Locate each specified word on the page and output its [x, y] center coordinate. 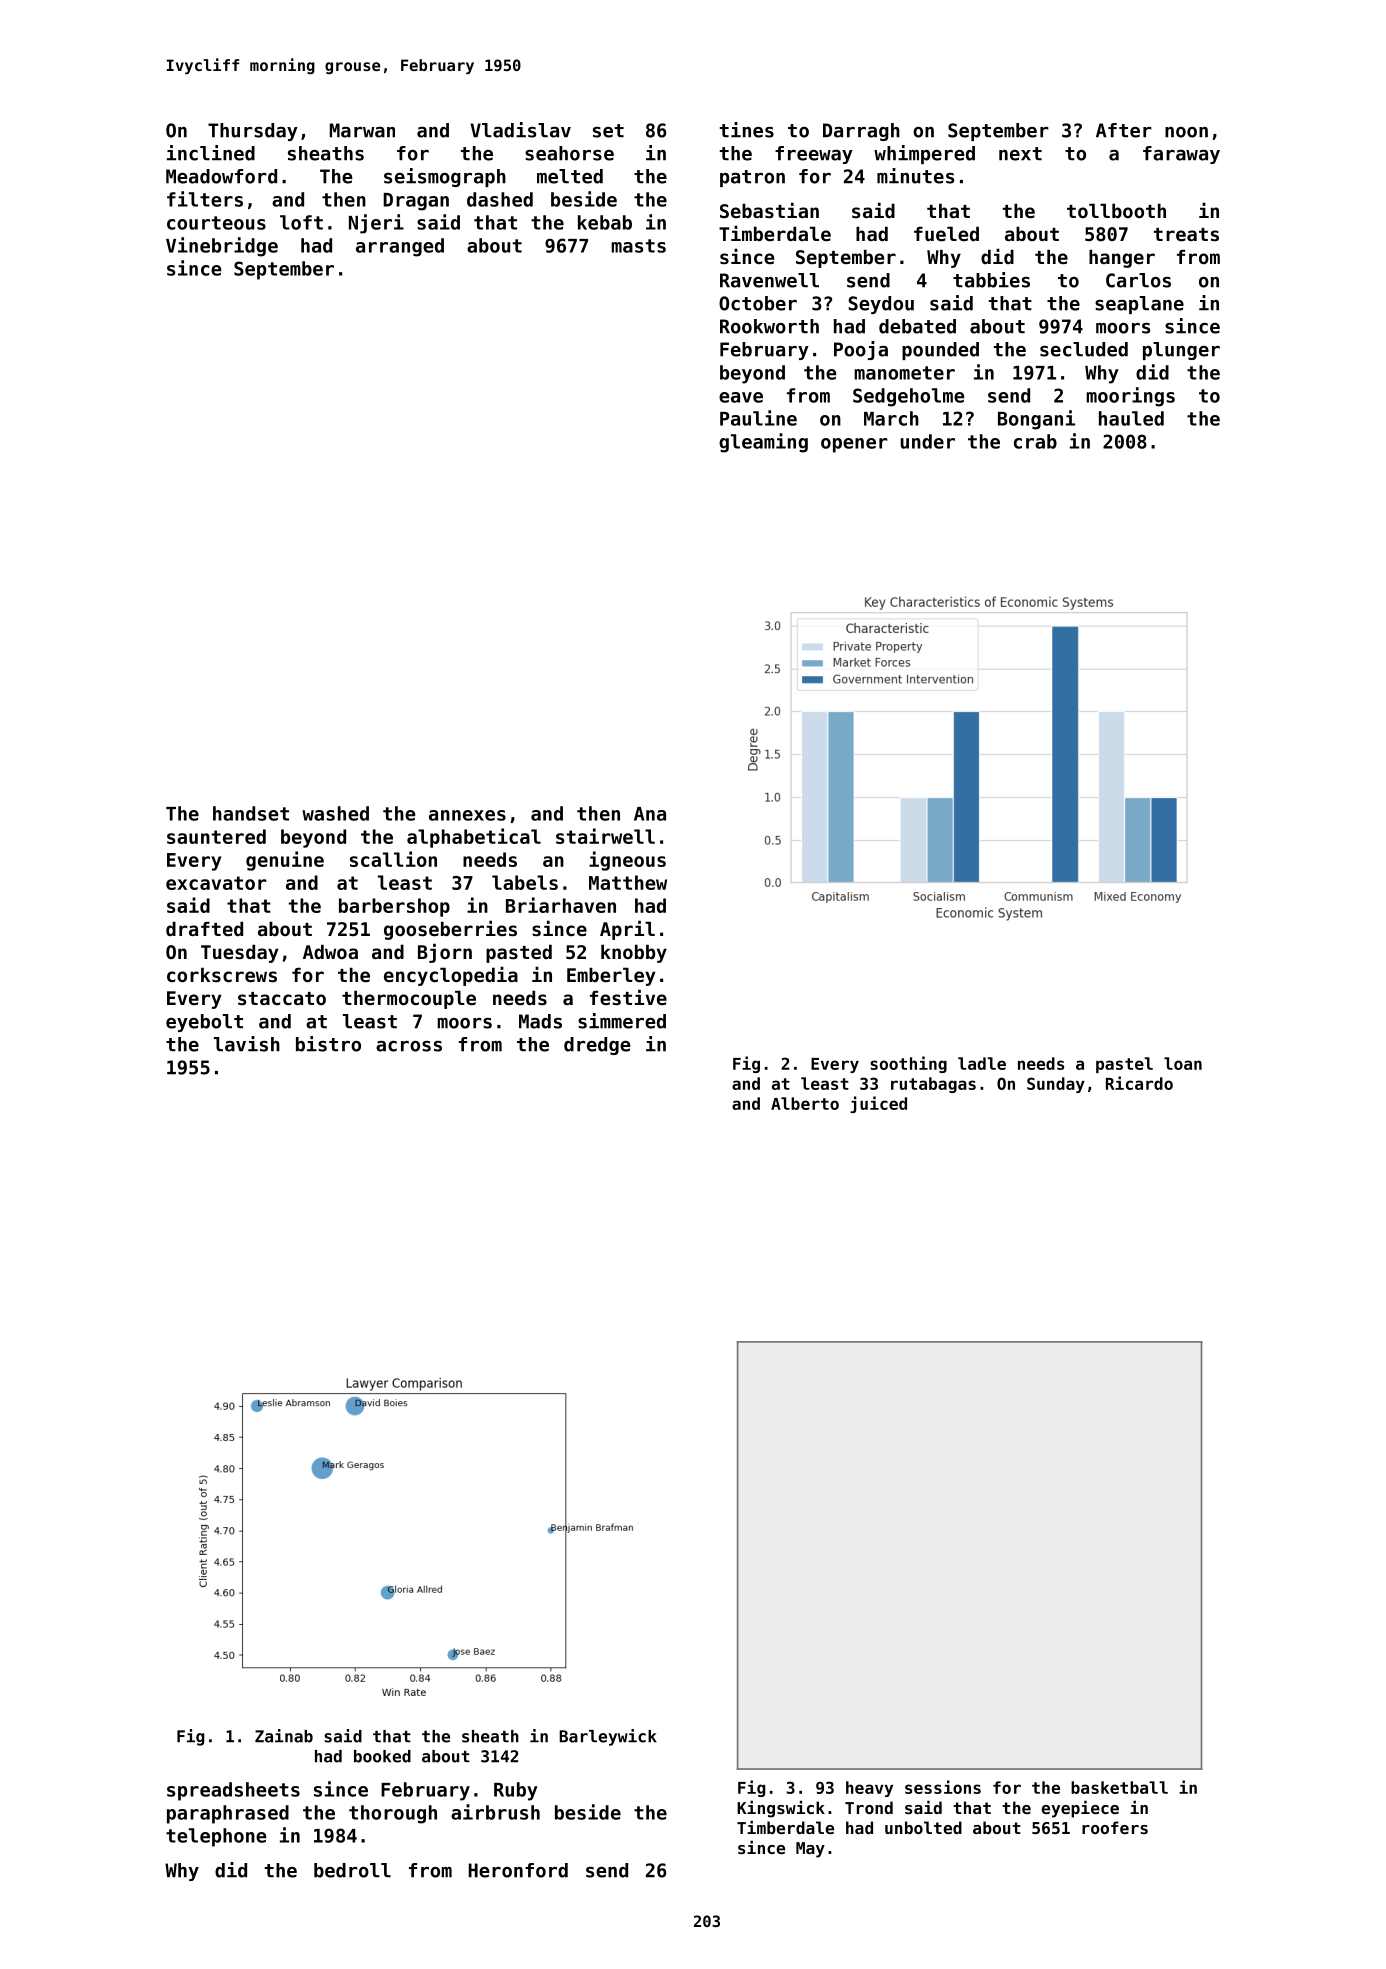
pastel [1124, 1065]
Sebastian [769, 210]
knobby [634, 953]
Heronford [518, 1870]
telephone [216, 1837]
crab [1035, 441]
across [409, 1046]
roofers [1115, 1827]
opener [854, 445]
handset [251, 813]
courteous [216, 223]
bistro [328, 1044]
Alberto [805, 1103]
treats [1186, 234]
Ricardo [1139, 1083]
